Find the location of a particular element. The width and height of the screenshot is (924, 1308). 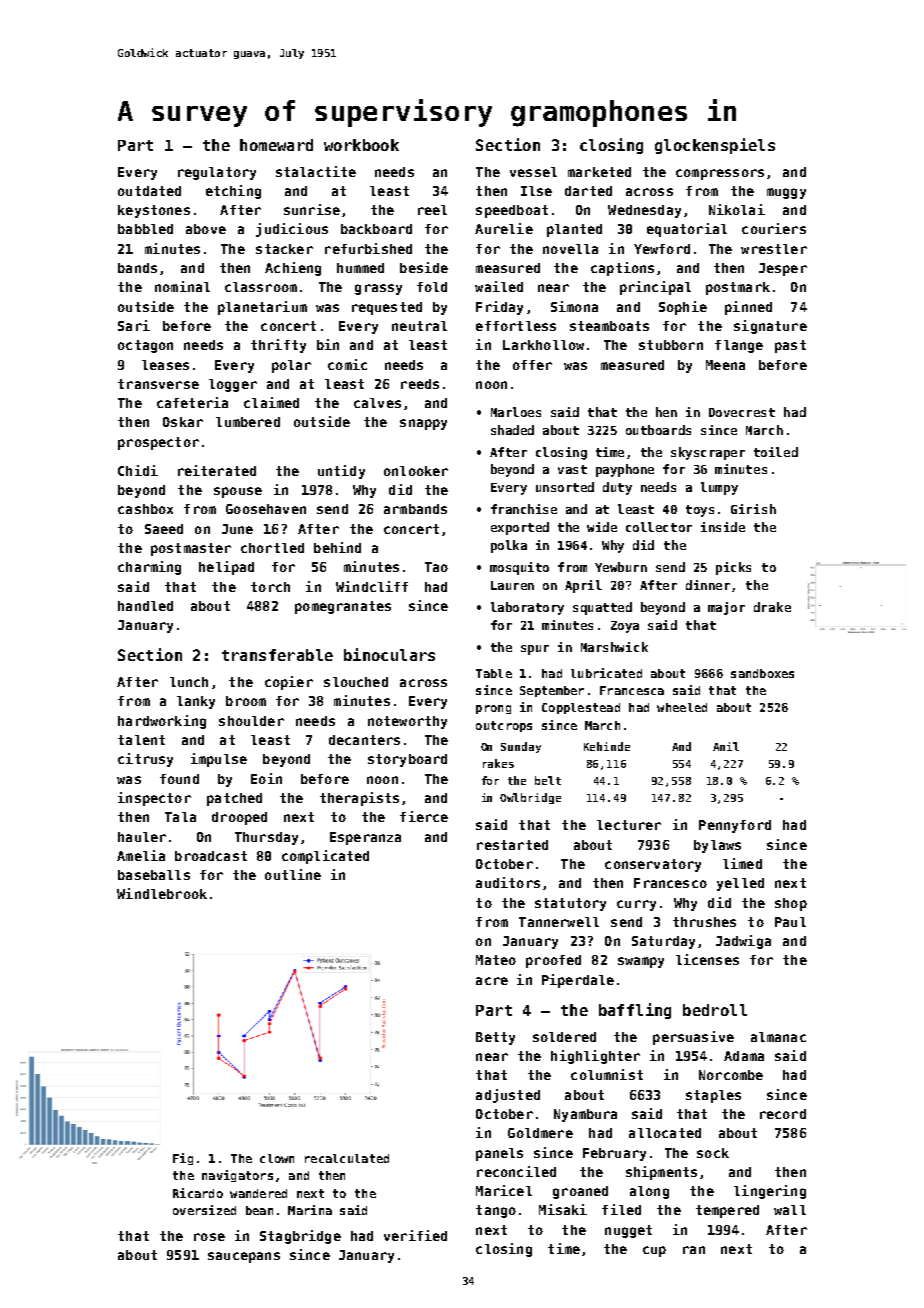

saucepans is located at coordinates (244, 1257).
